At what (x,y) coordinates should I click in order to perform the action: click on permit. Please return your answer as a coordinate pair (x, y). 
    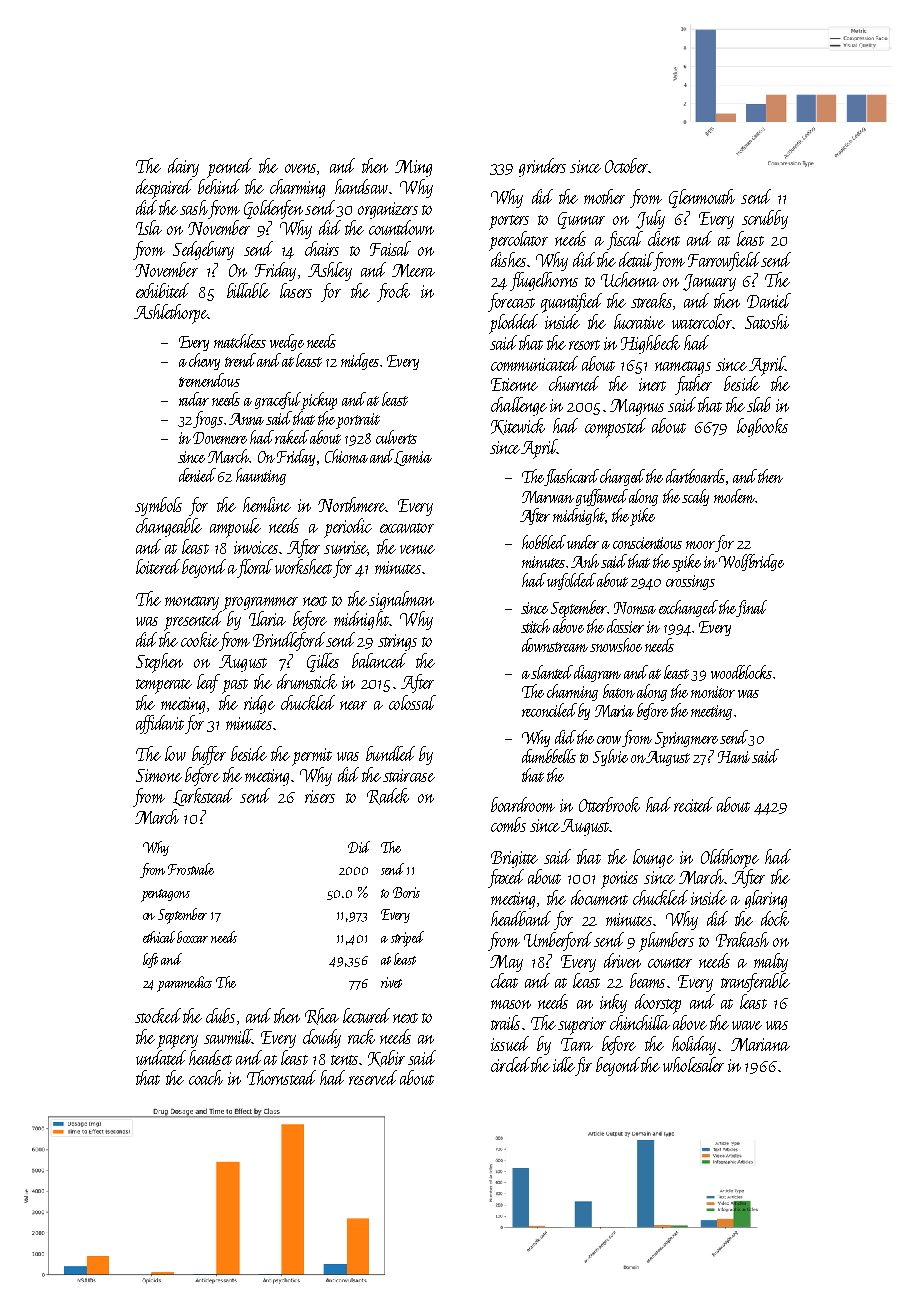
    Looking at the image, I should click on (312, 757).
